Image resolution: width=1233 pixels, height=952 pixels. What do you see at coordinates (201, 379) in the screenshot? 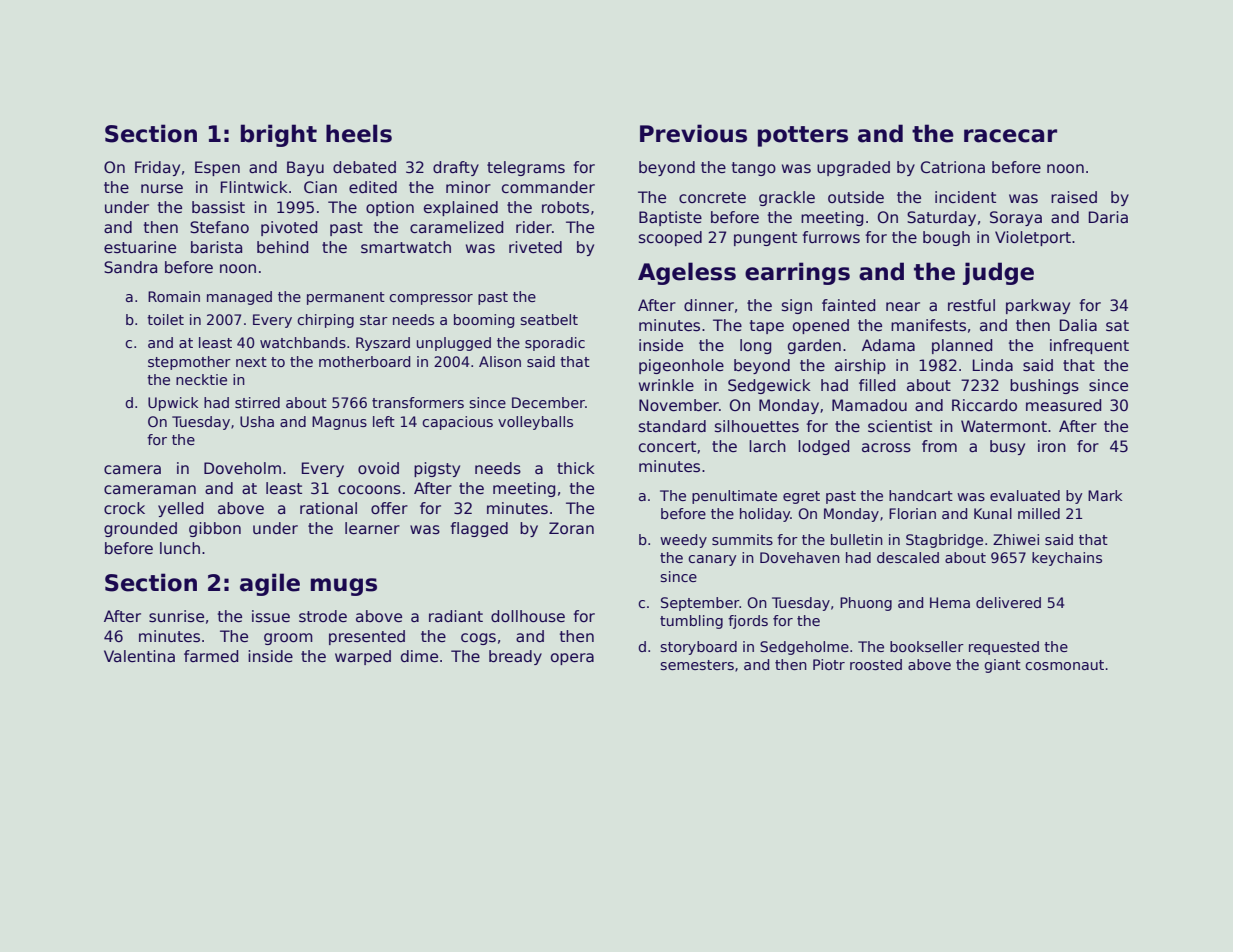
I see `necktie` at bounding box center [201, 379].
